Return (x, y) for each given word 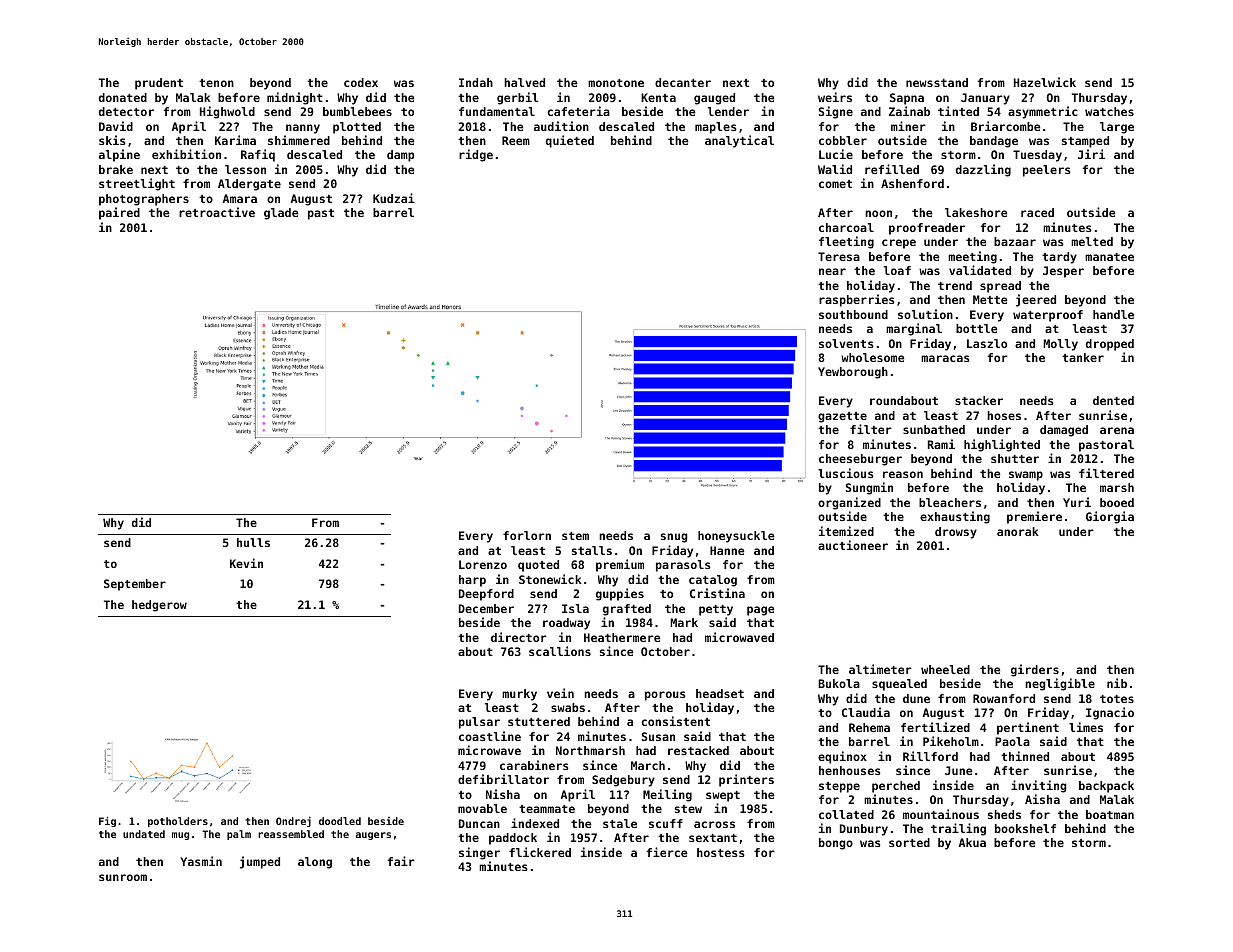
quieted (570, 141)
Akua (972, 842)
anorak (1018, 531)
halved (524, 82)
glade (281, 214)
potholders (178, 822)
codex (361, 82)
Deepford (486, 595)
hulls (253, 542)
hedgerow (159, 606)
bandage (994, 142)
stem (575, 536)
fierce (667, 852)
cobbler (843, 140)
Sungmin (869, 488)
